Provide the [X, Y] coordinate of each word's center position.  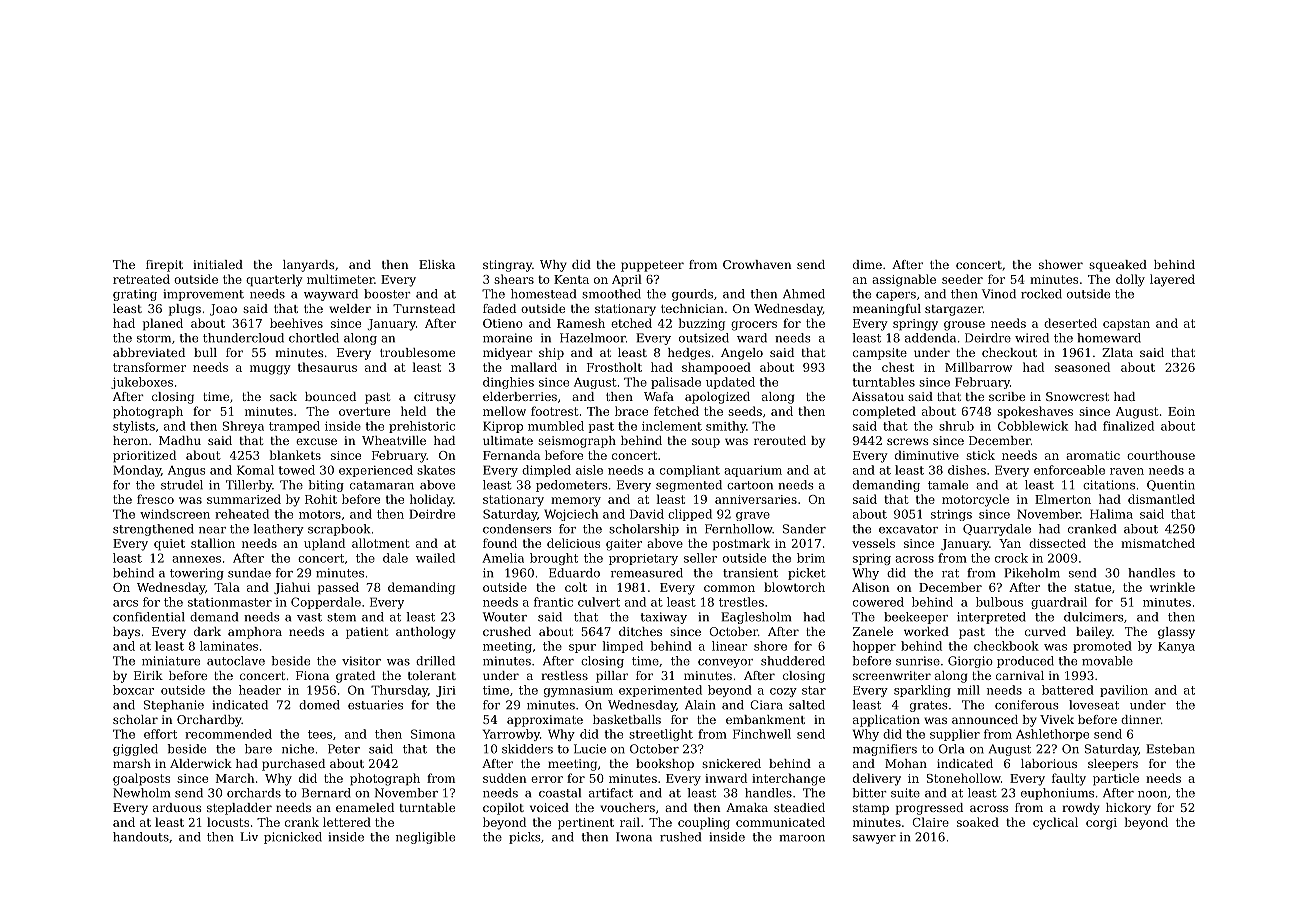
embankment [765, 719]
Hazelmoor [593, 338]
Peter [344, 749]
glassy [1176, 633]
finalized [1128, 426]
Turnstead [424, 308]
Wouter [505, 617]
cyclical [1055, 823]
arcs [125, 603]
